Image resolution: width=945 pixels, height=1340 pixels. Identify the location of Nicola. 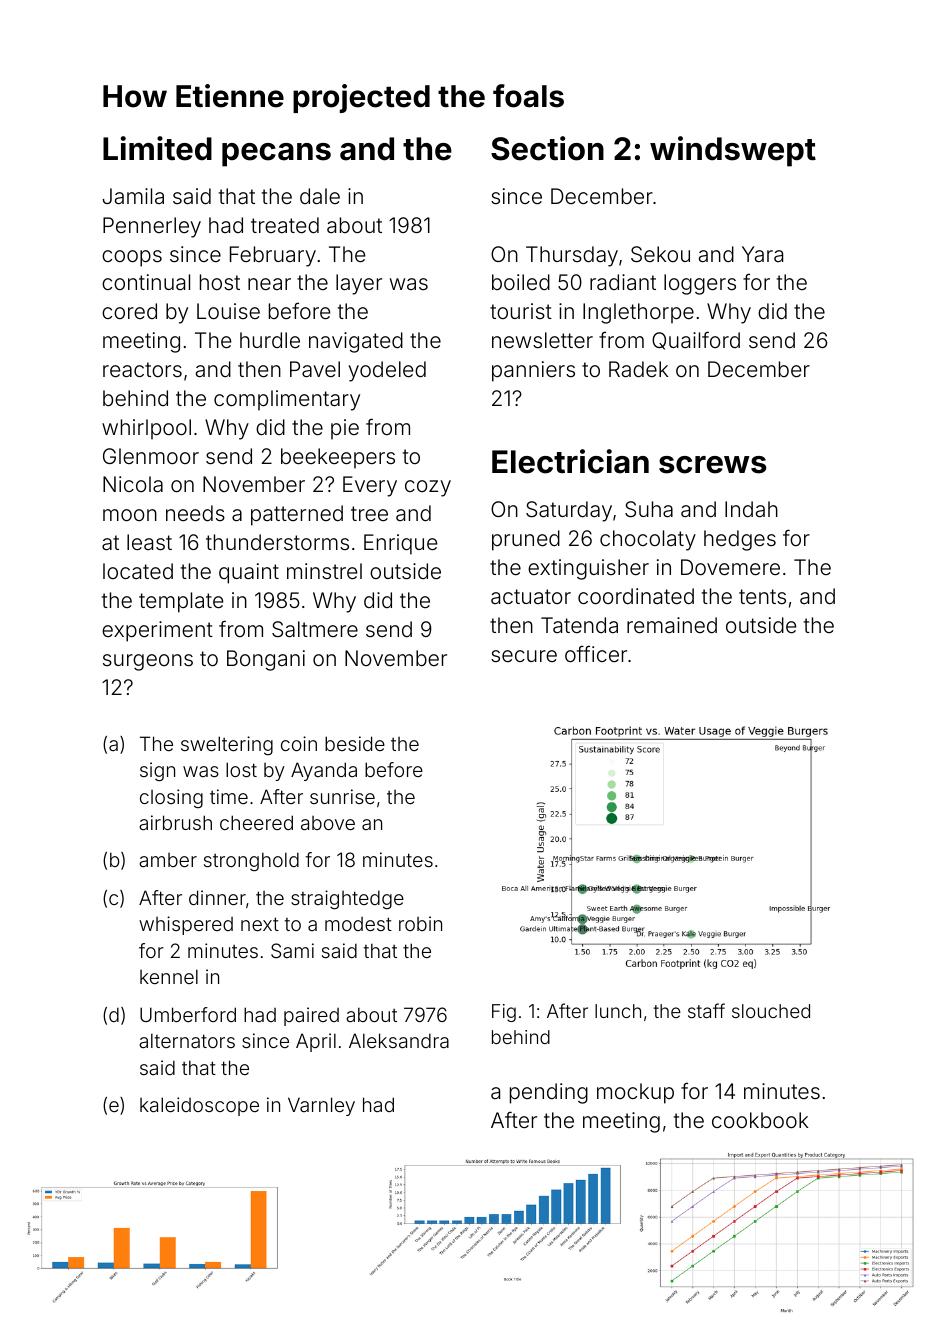
(133, 484).
